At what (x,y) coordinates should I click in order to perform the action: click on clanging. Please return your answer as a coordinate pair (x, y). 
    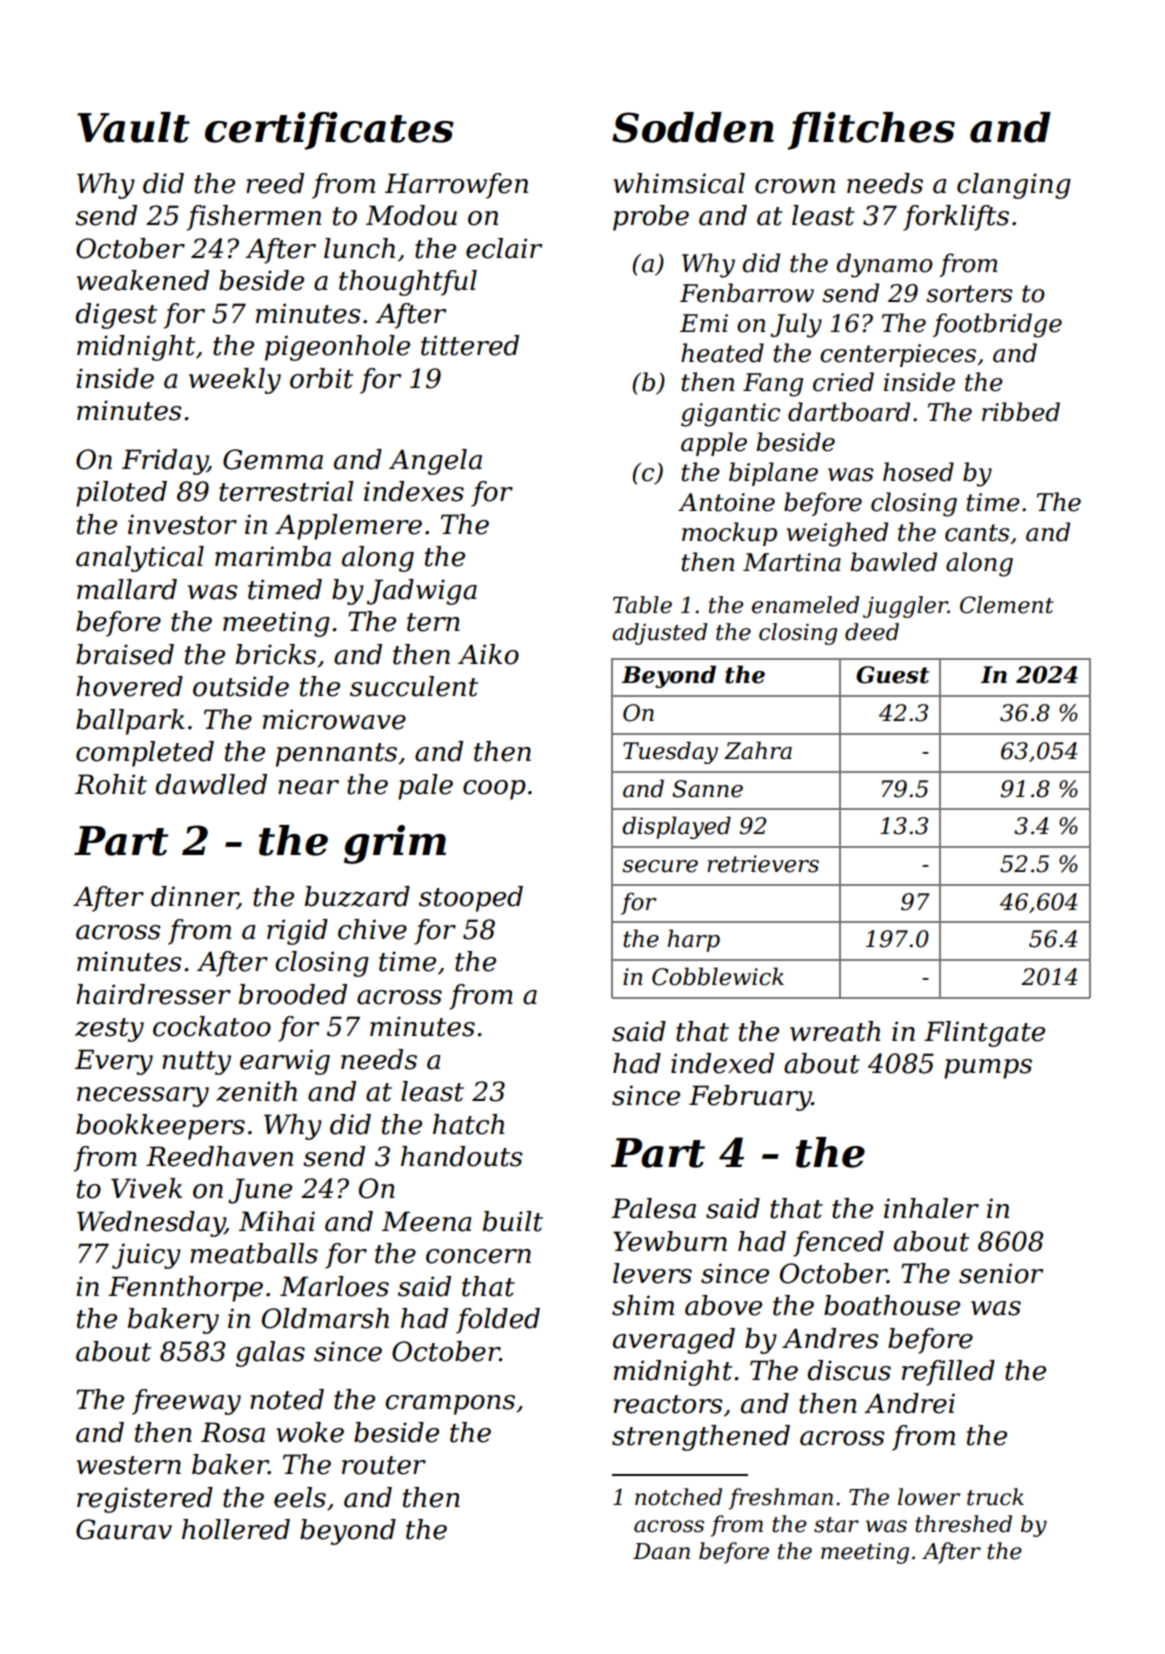
    Looking at the image, I should click on (1014, 186).
